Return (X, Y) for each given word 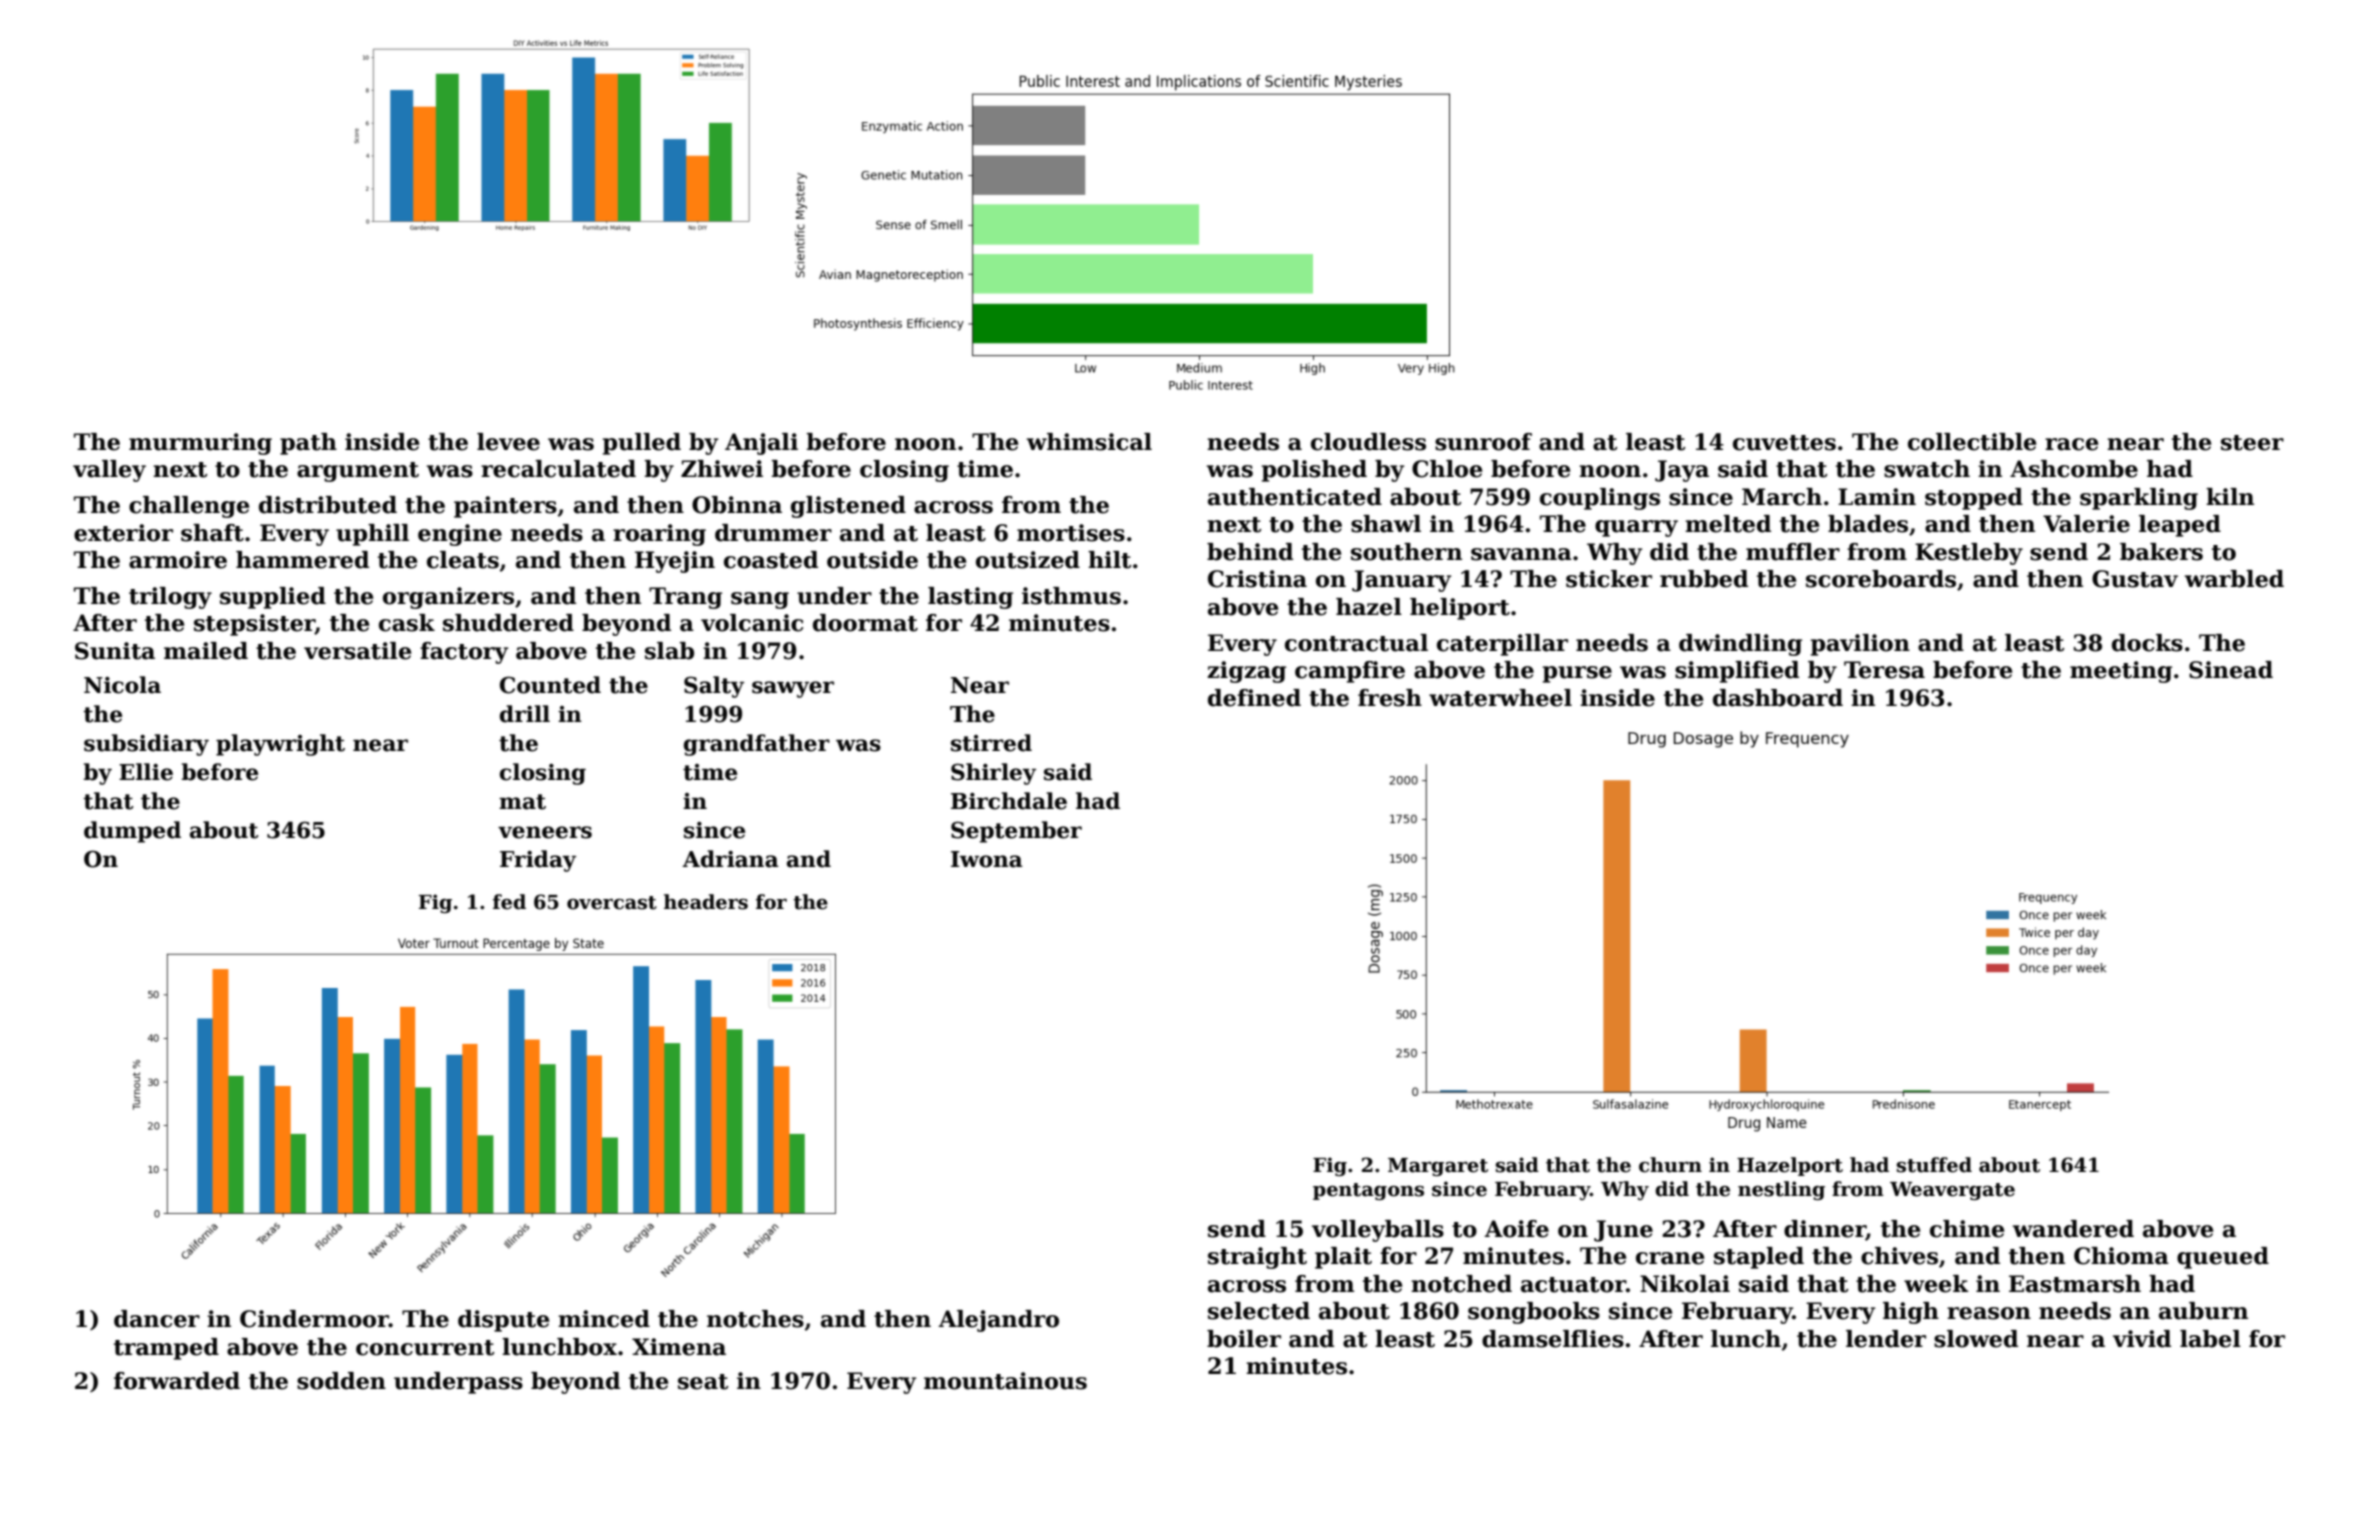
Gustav (2135, 579)
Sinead (2231, 670)
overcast (612, 903)
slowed (1976, 1339)
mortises (1071, 533)
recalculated (558, 469)
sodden (341, 1381)
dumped (132, 832)
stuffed (1934, 1165)
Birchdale (1009, 801)
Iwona (987, 859)
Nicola (122, 685)
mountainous (1005, 1381)
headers (706, 902)
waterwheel (1500, 698)
